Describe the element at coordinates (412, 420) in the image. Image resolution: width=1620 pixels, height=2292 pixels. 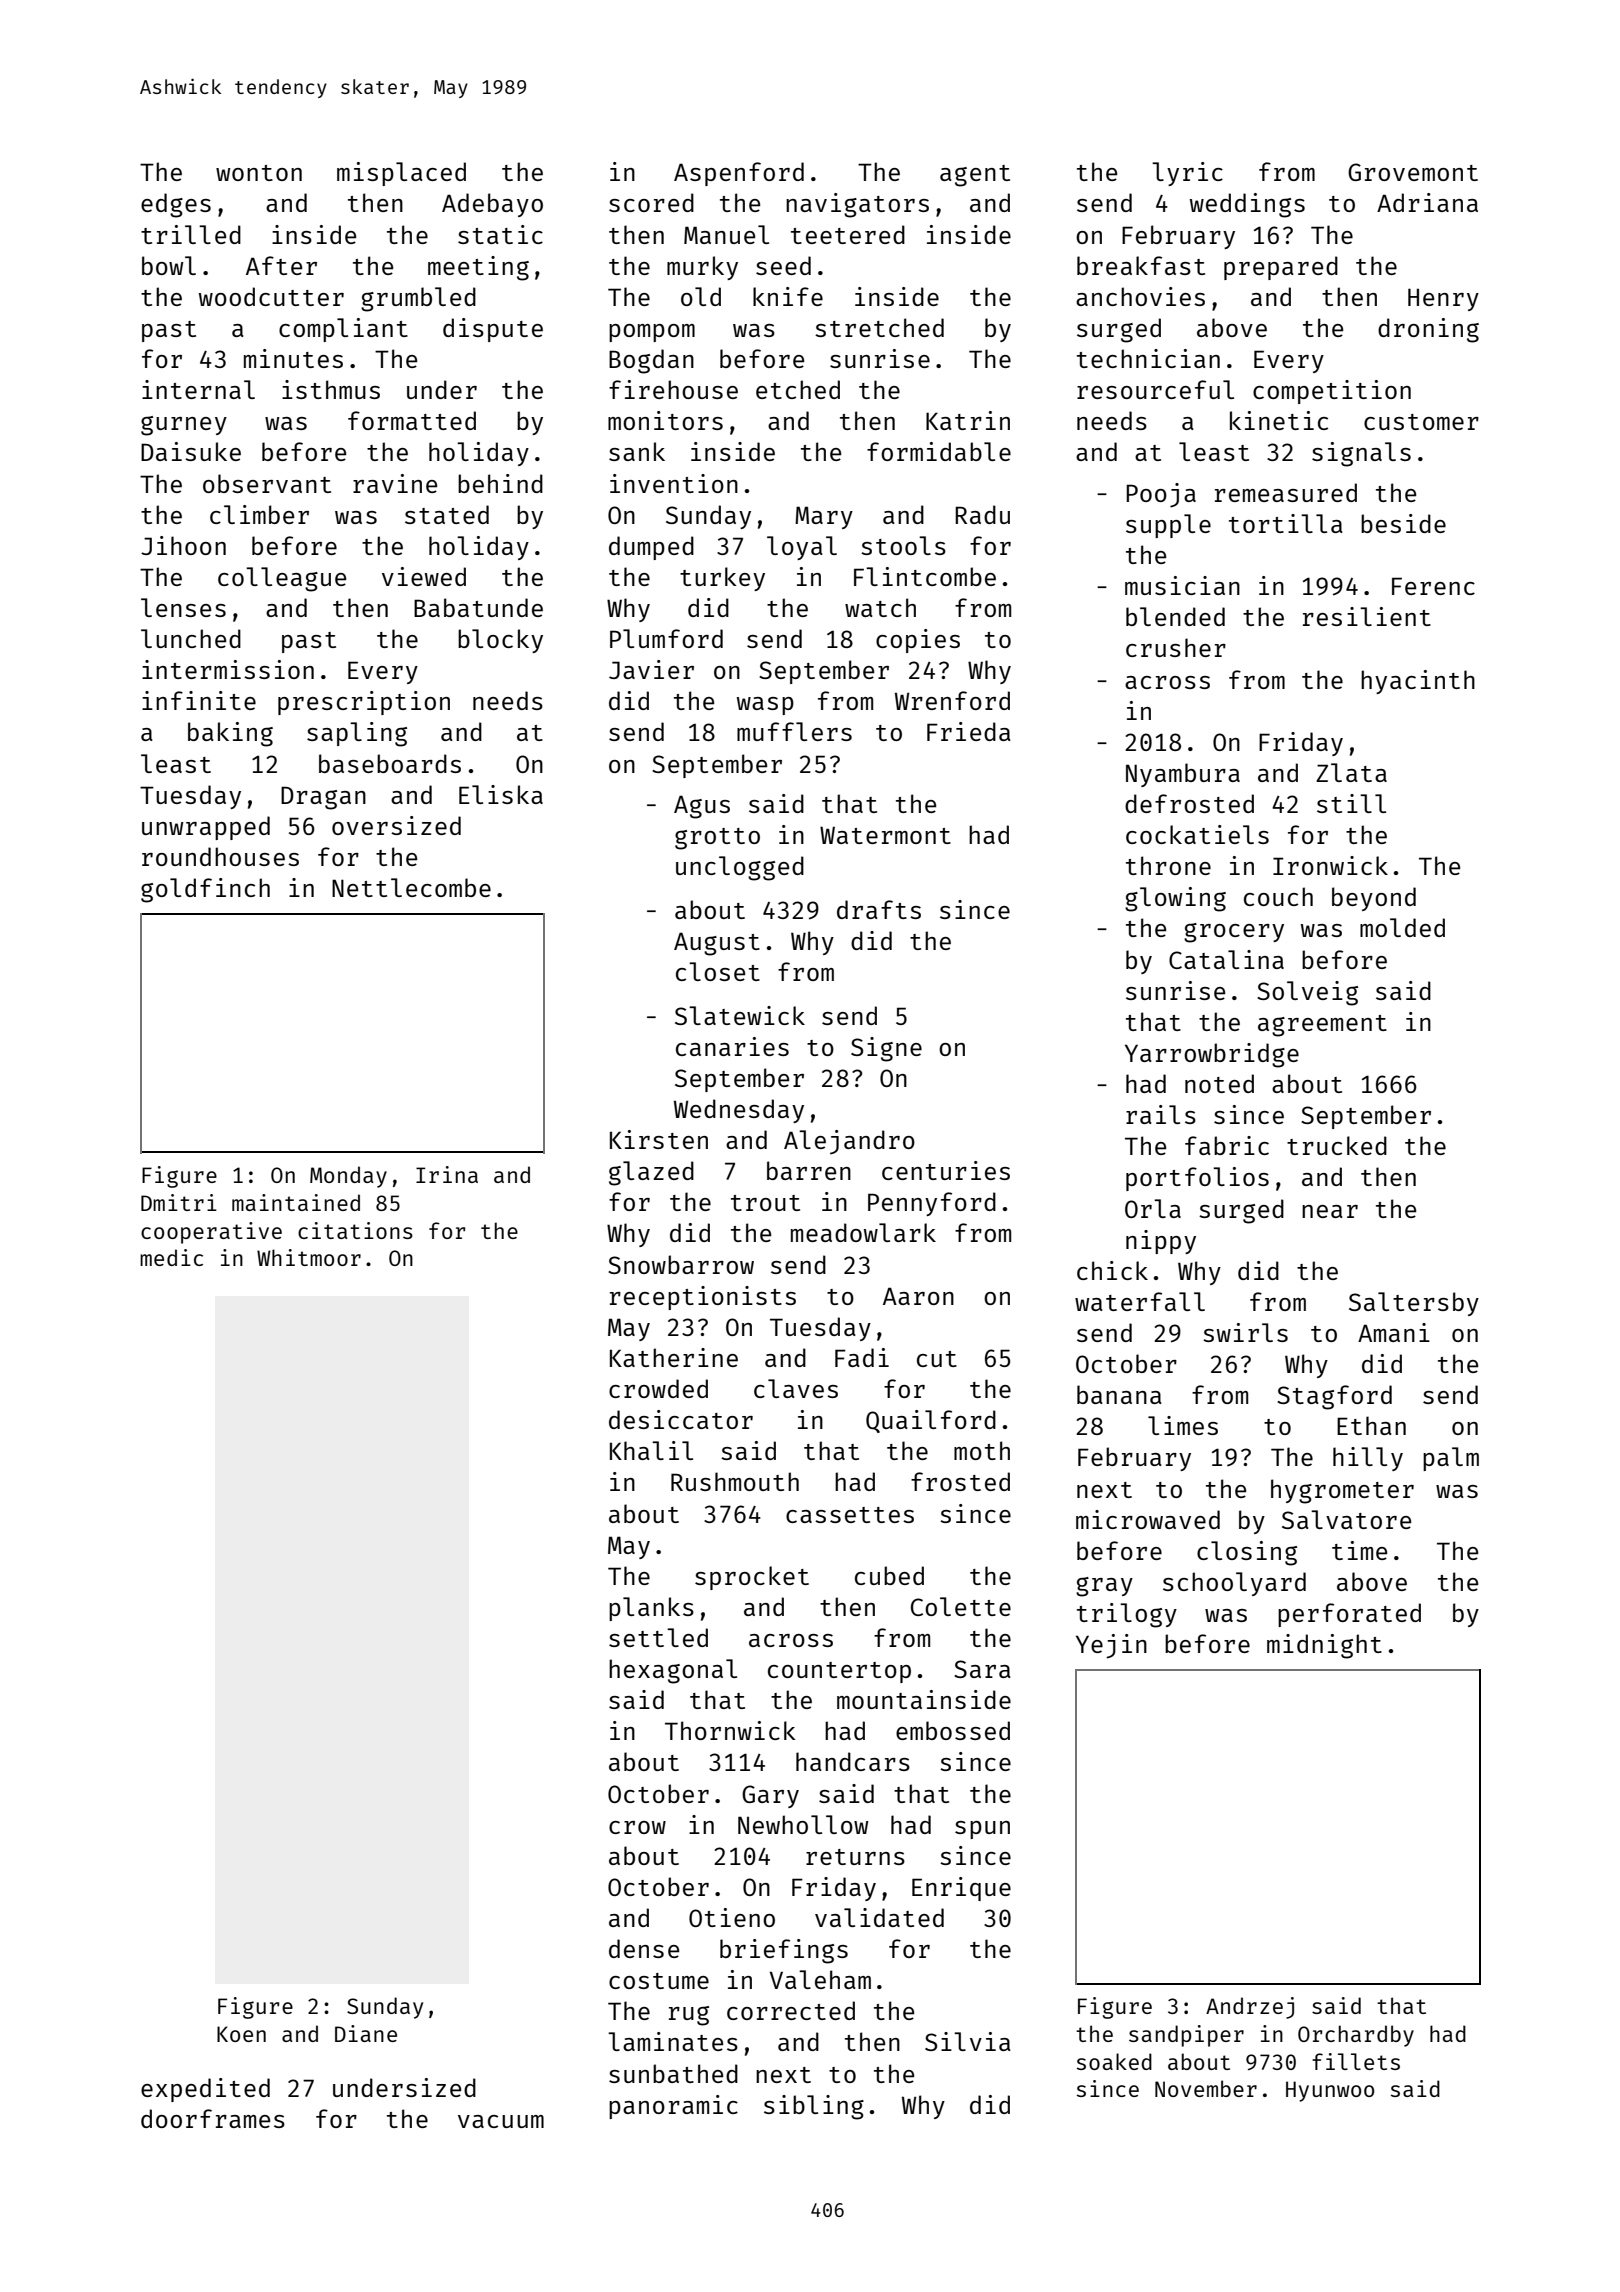
I see `formatted` at that location.
